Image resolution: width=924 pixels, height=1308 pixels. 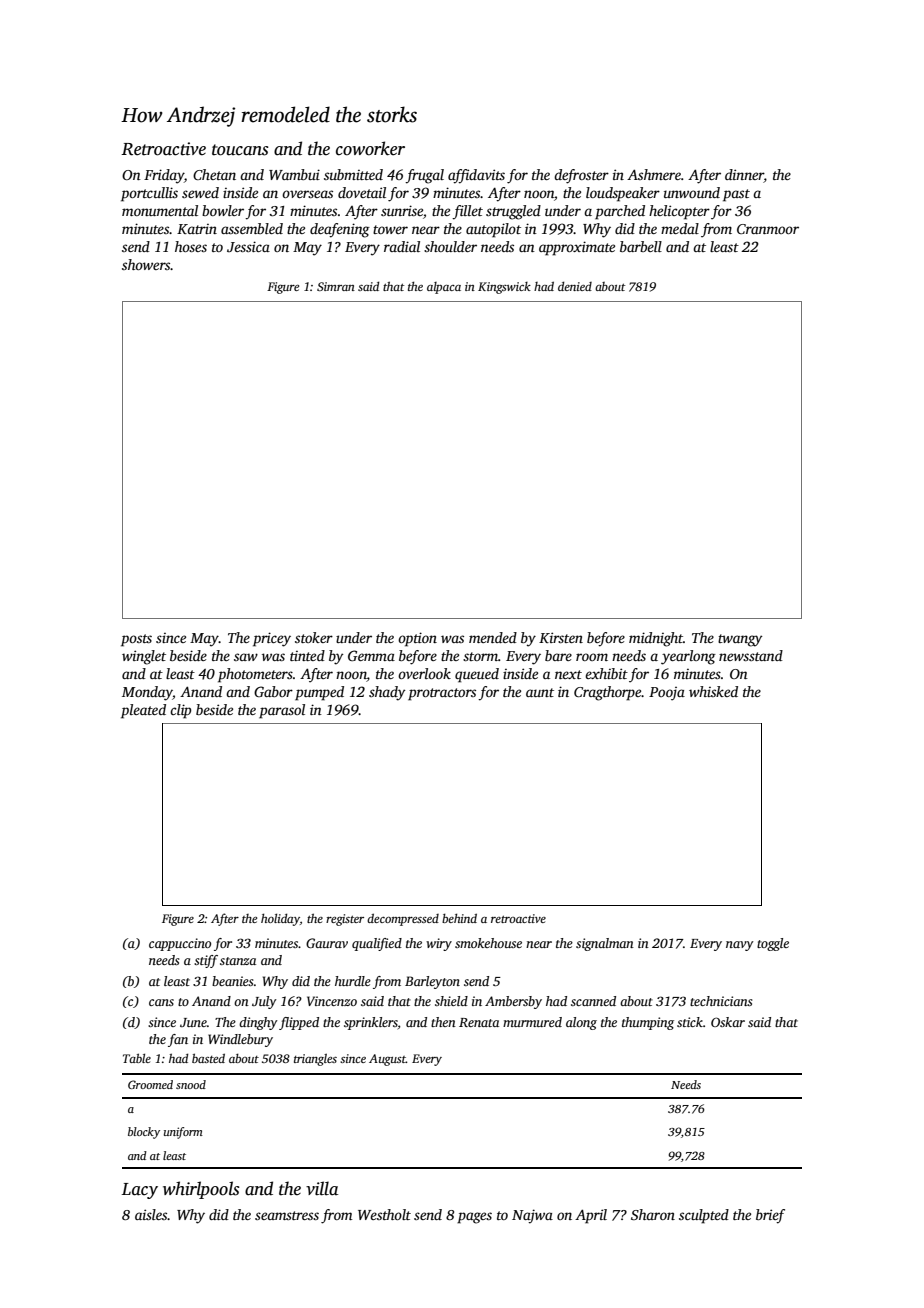 I want to click on midnight, so click(x=656, y=639).
